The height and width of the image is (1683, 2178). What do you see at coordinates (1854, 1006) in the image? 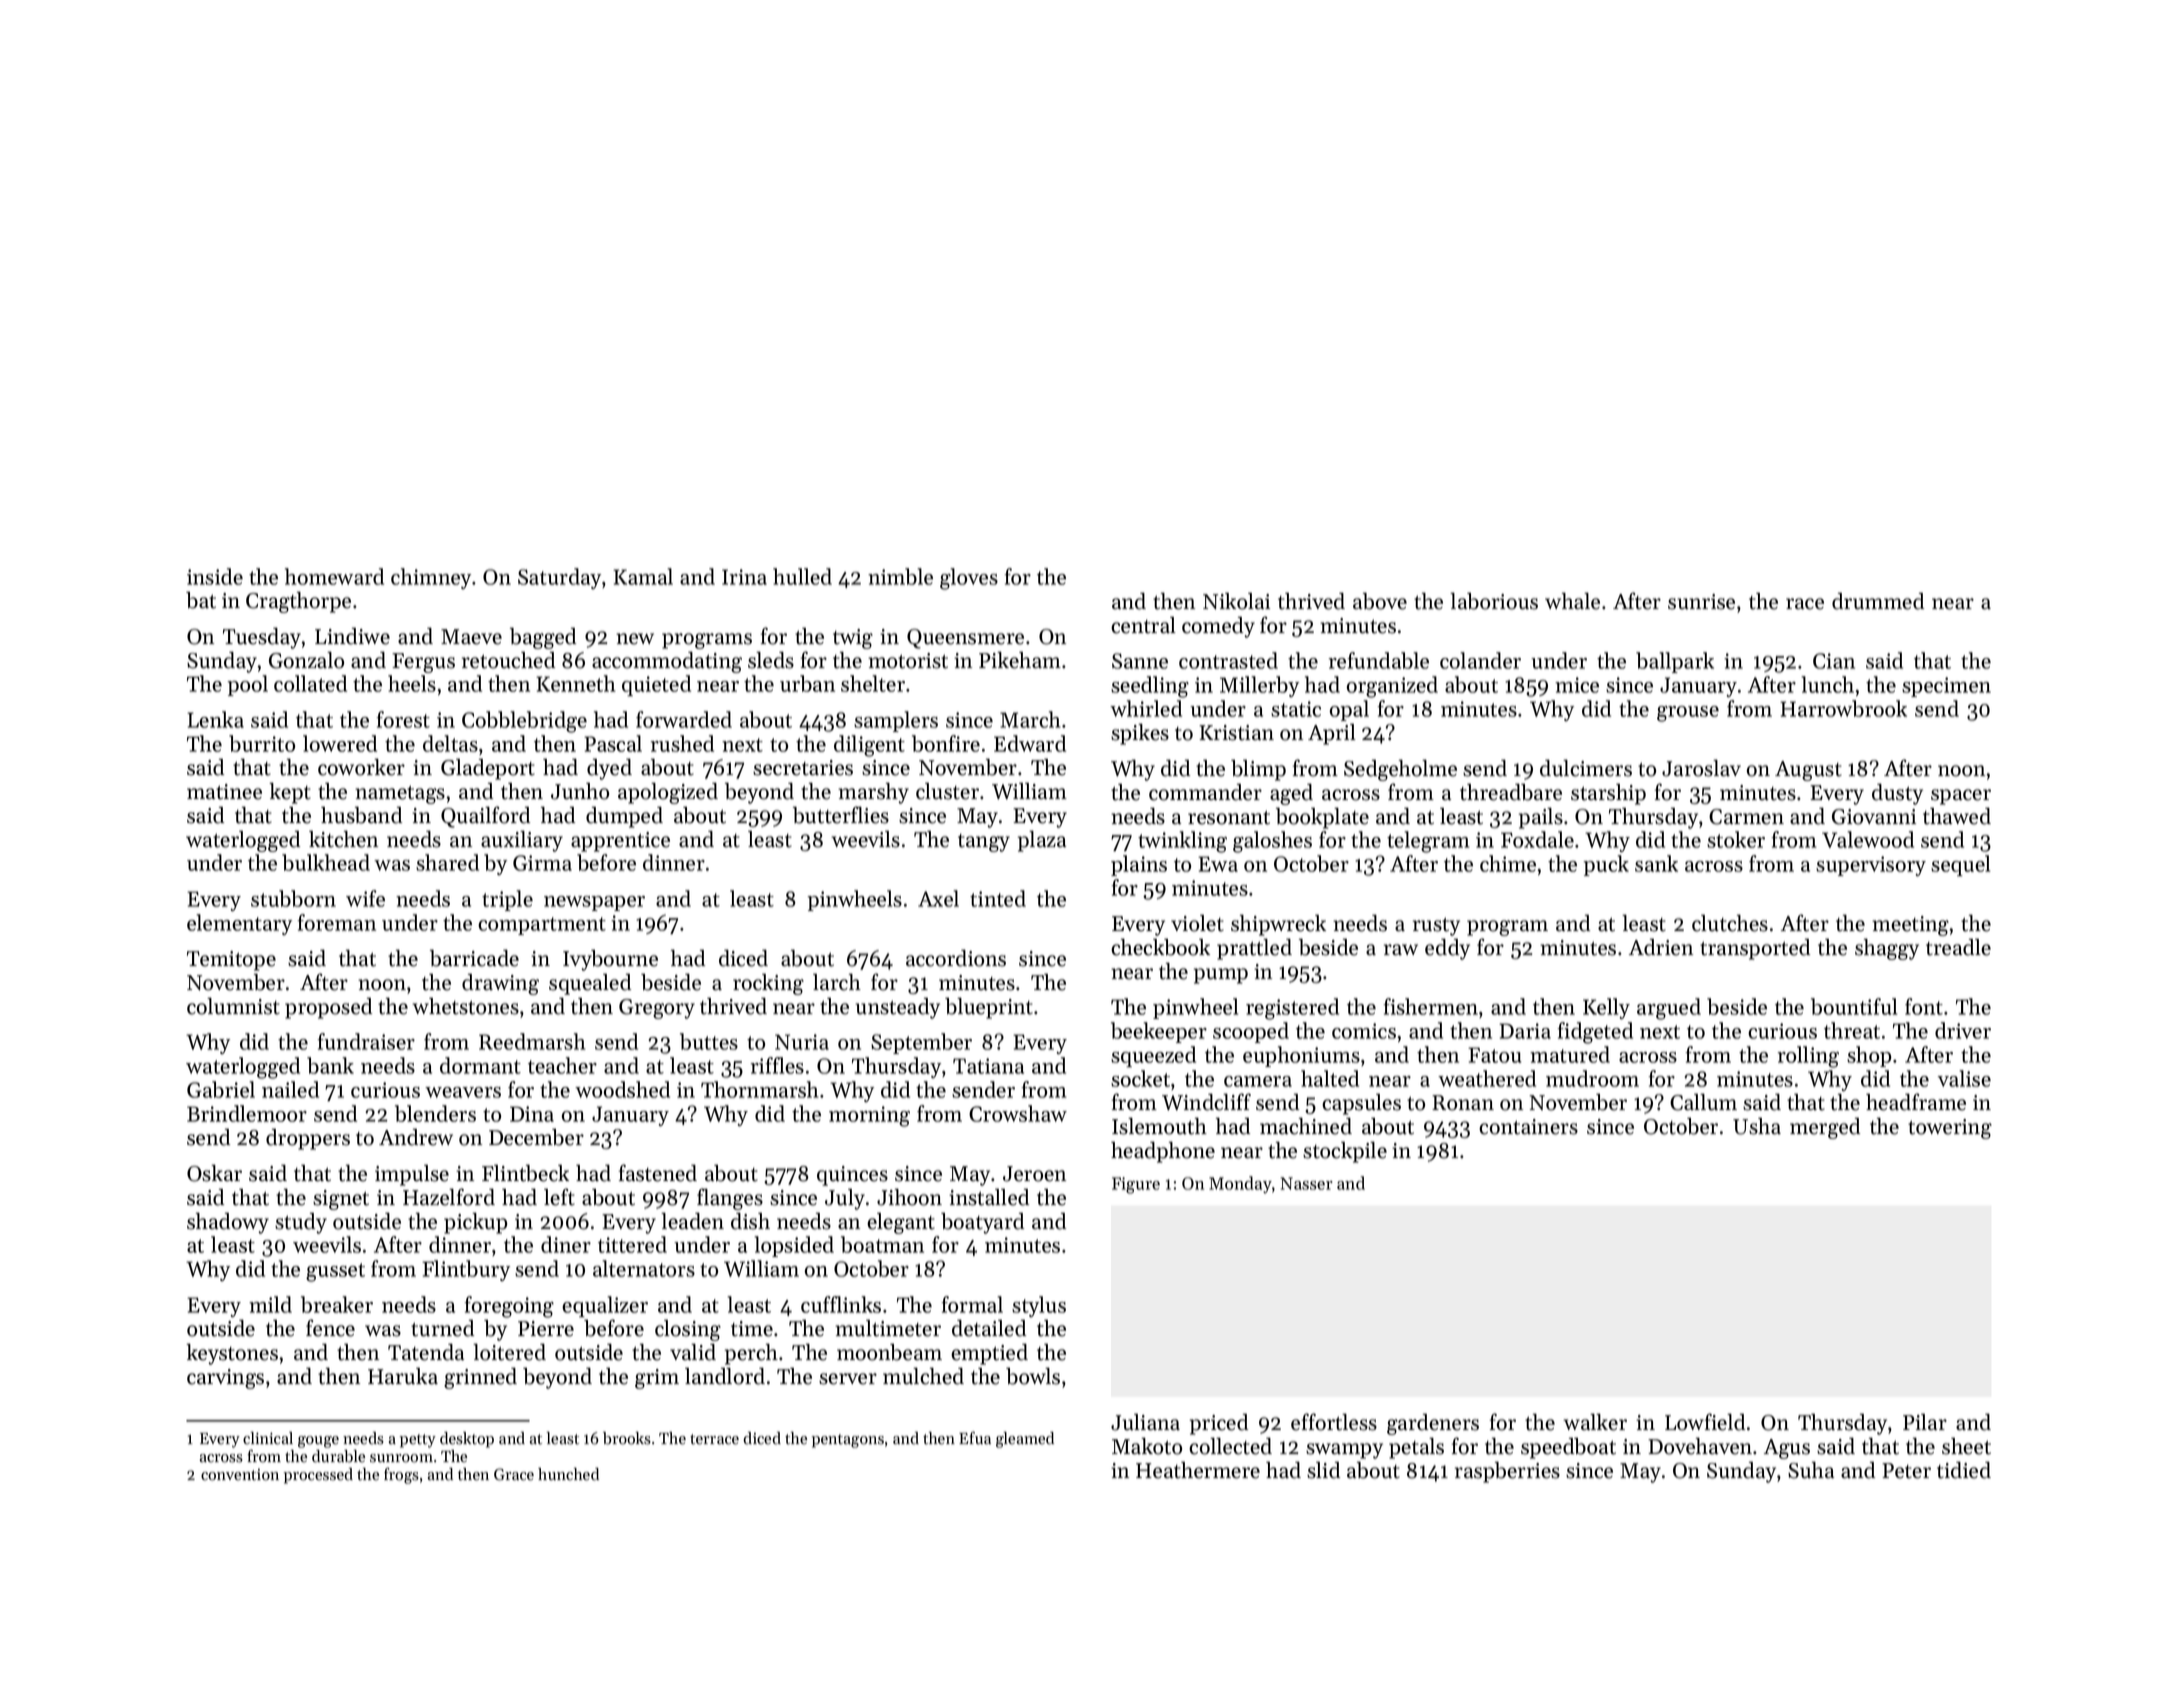
I see `bountiful` at bounding box center [1854, 1006].
